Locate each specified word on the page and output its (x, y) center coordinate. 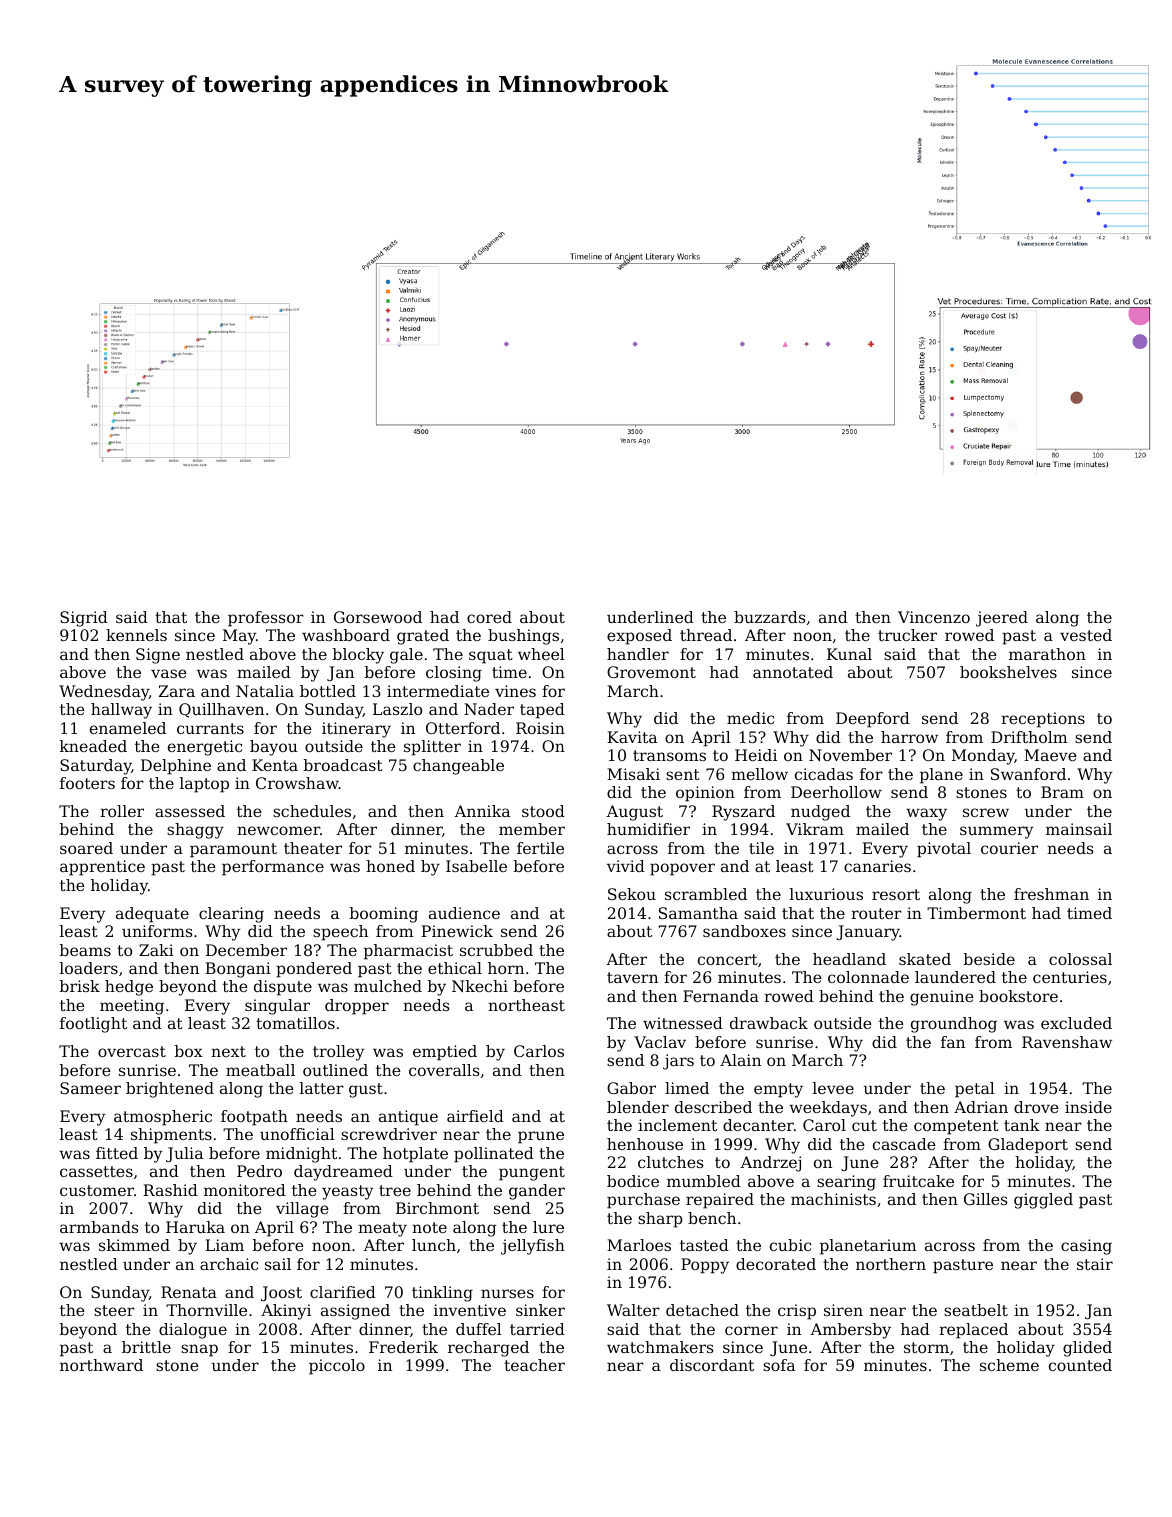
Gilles (985, 1199)
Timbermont (976, 913)
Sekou (632, 894)
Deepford (873, 720)
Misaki (633, 774)
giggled (1043, 1201)
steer (114, 1310)
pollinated (494, 1155)
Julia (184, 1154)
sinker (540, 1310)
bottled (328, 691)
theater (313, 848)
